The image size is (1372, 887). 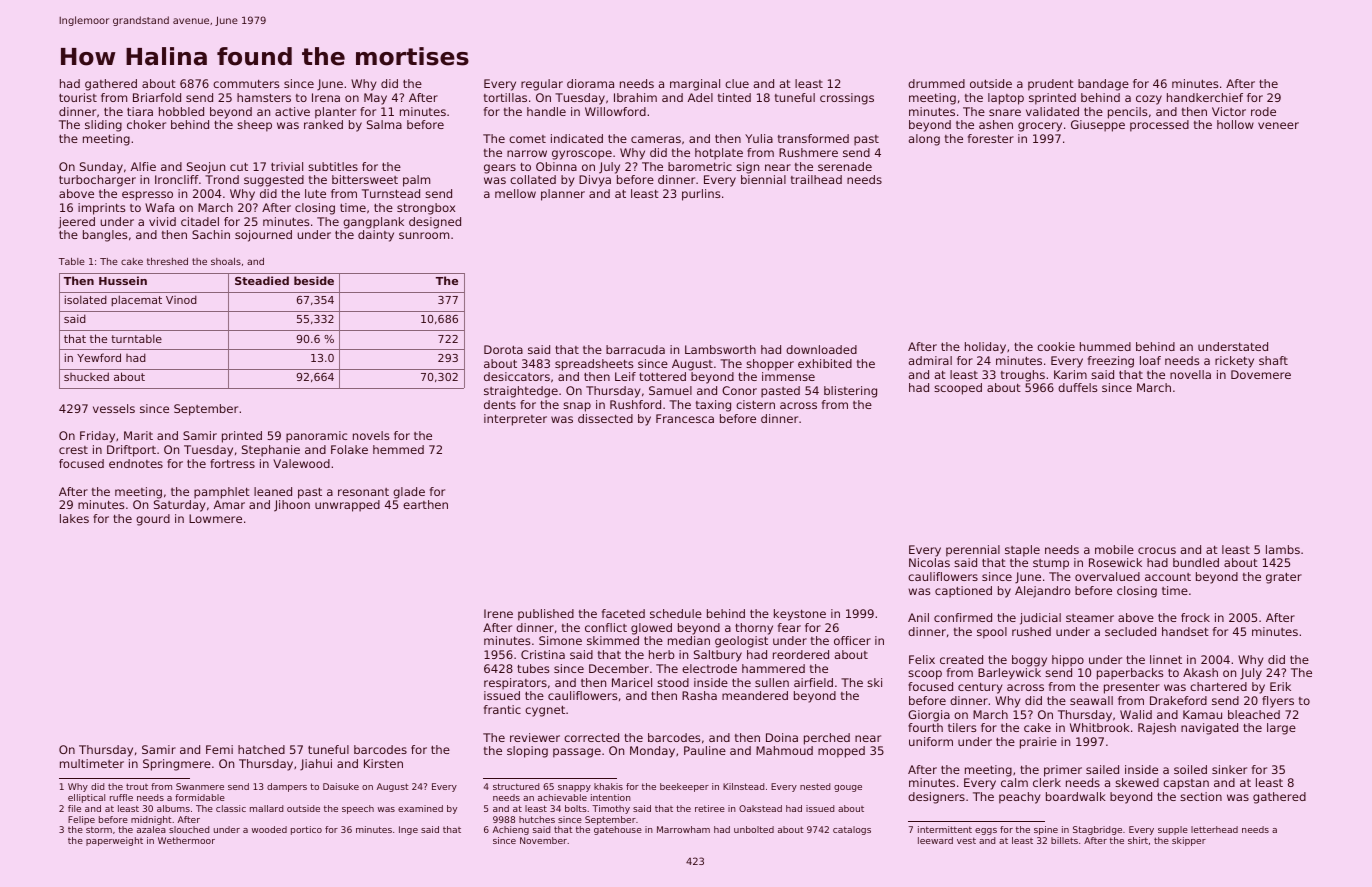 What do you see at coordinates (517, 376) in the screenshot?
I see `desiccators` at bounding box center [517, 376].
